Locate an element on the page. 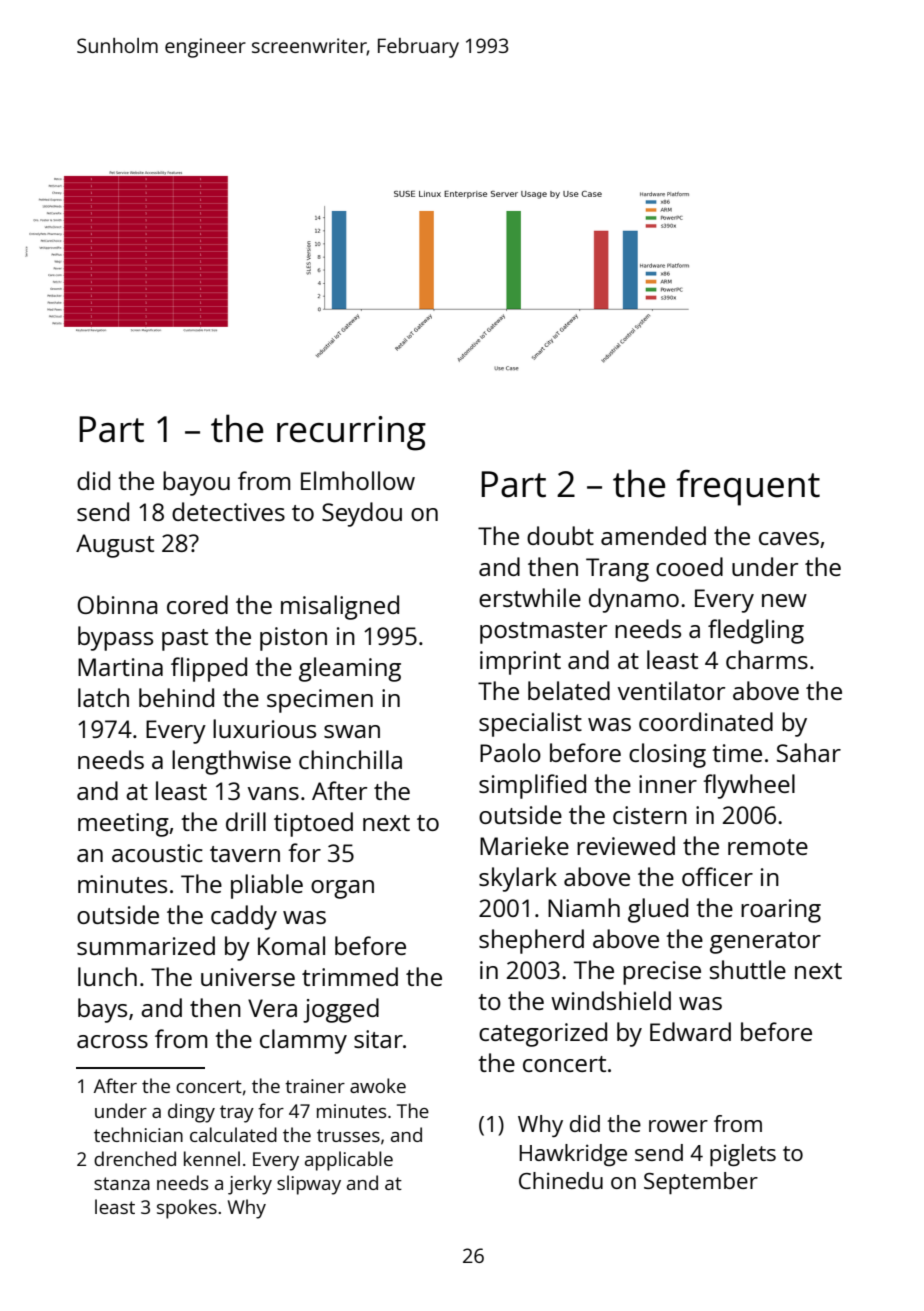  spokes is located at coordinates (187, 1209).
